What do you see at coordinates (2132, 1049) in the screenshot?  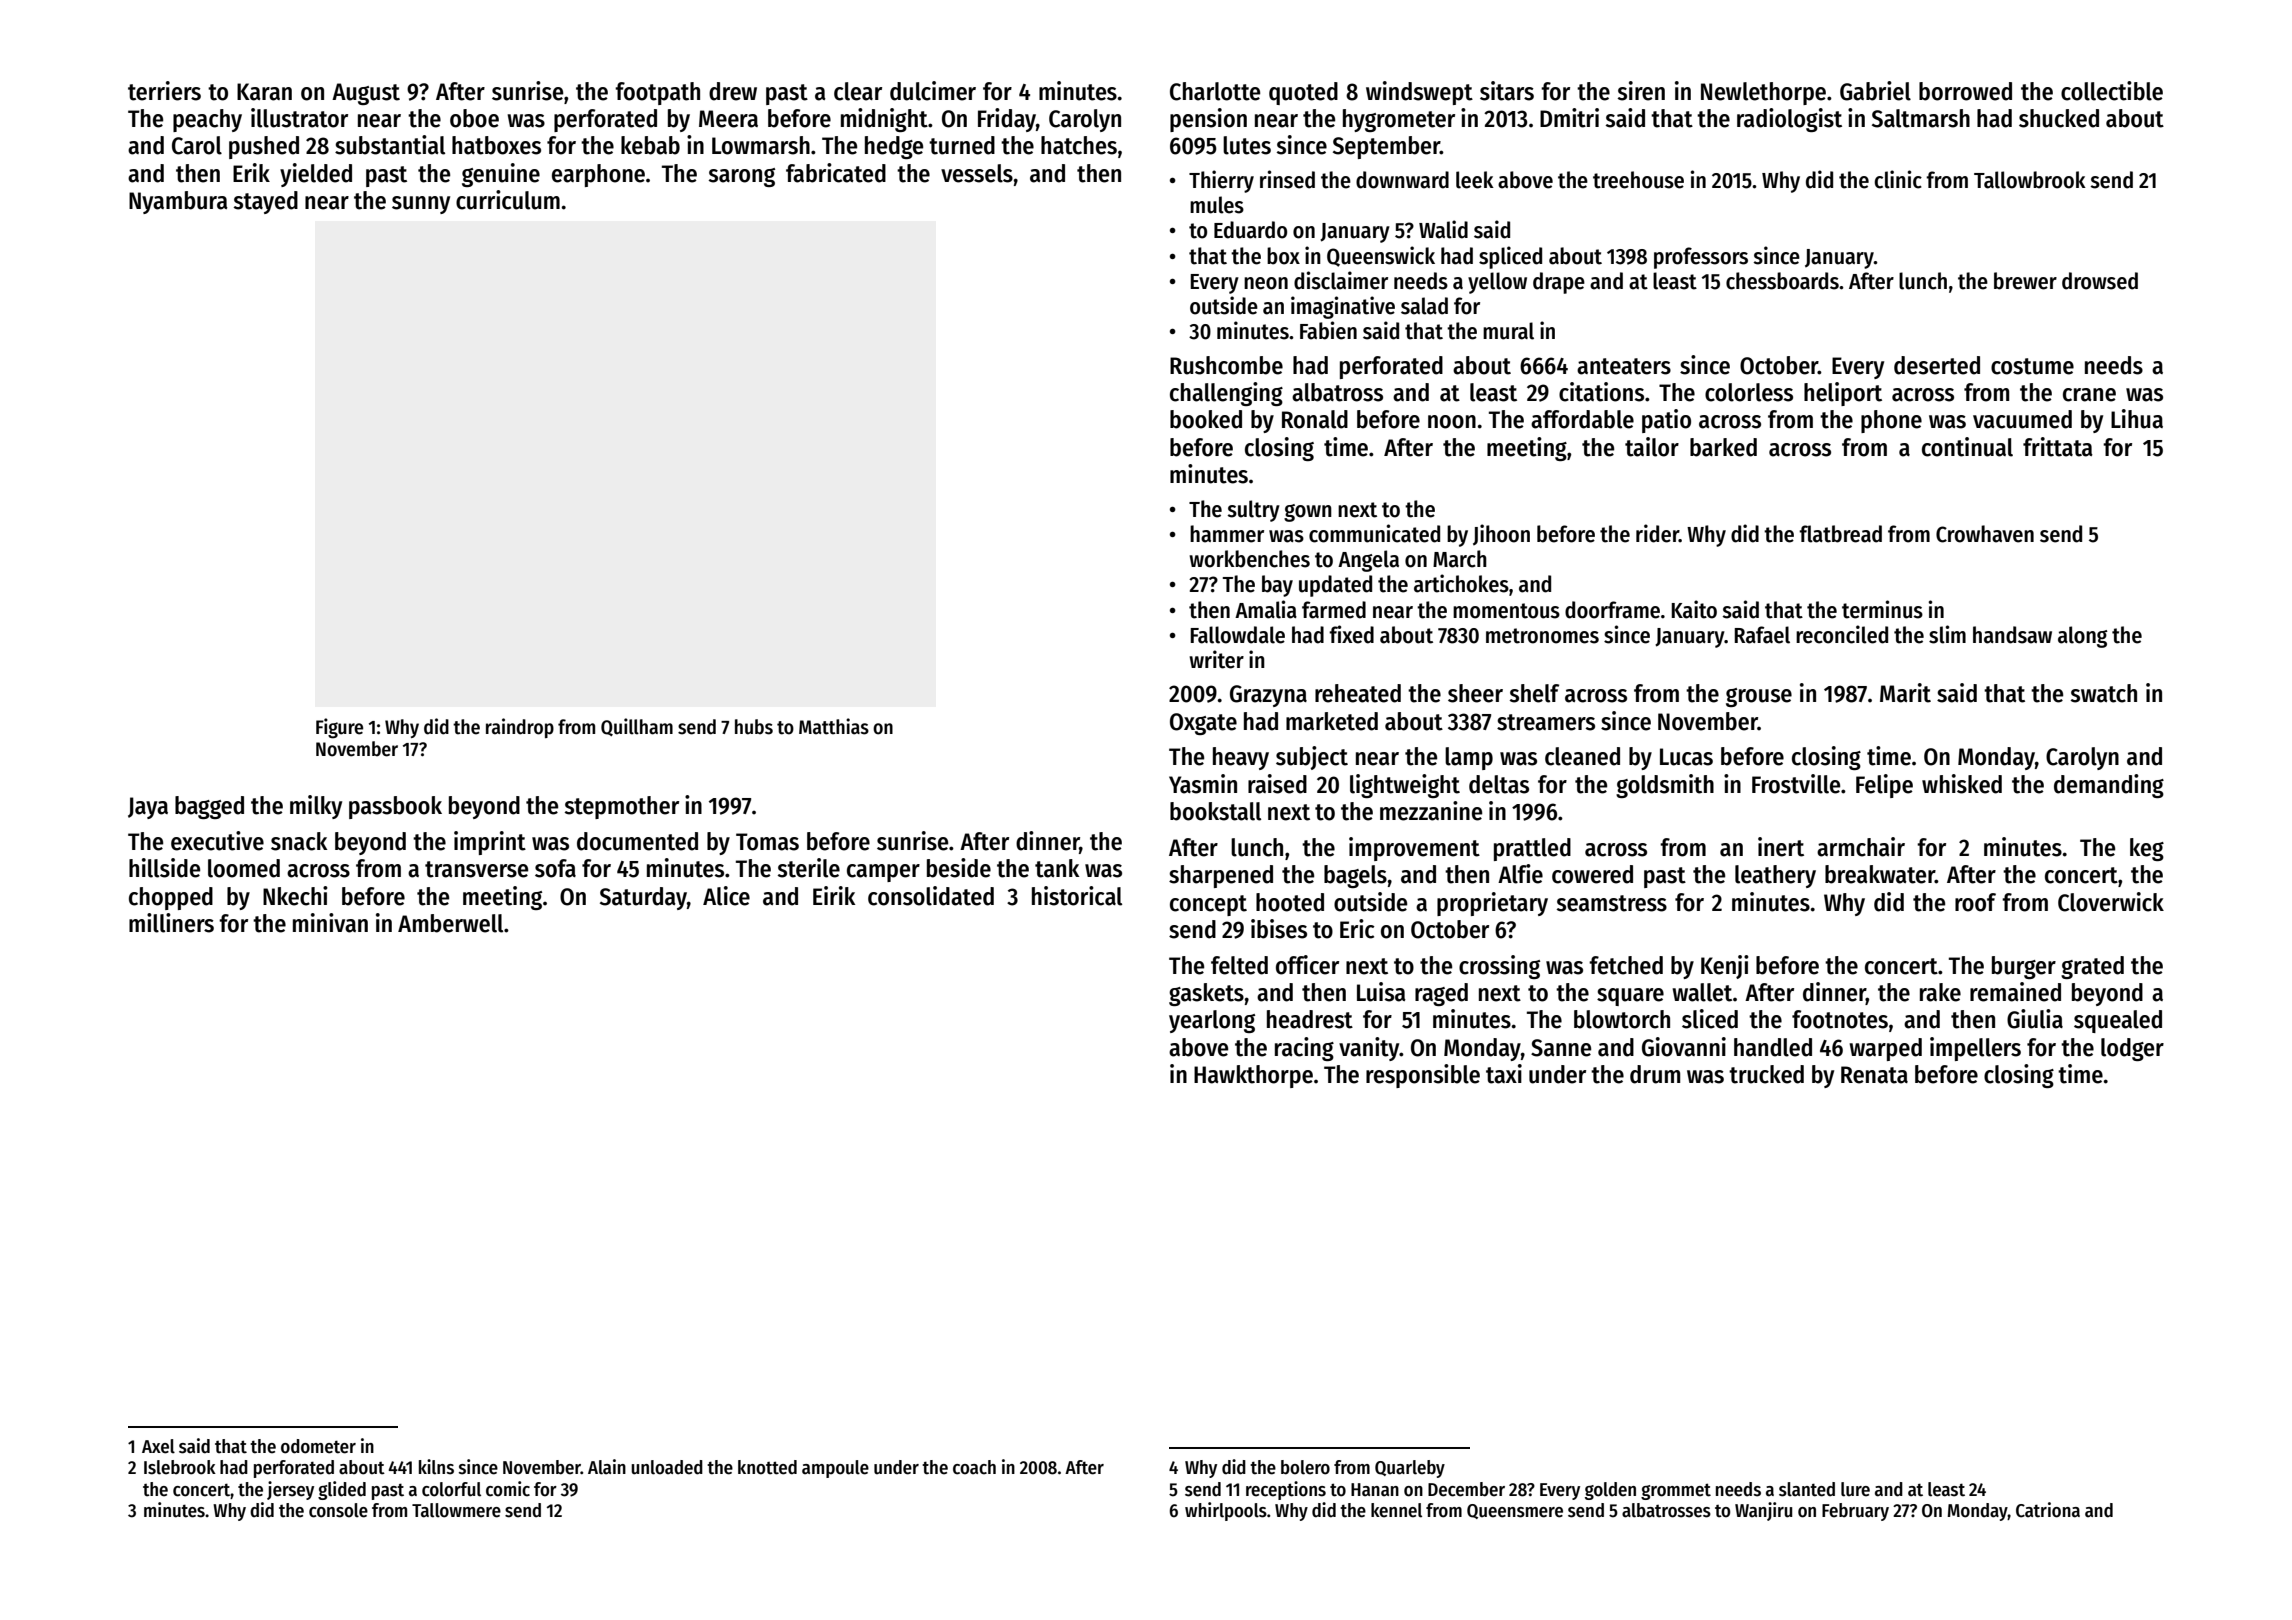 I see `lodger` at bounding box center [2132, 1049].
